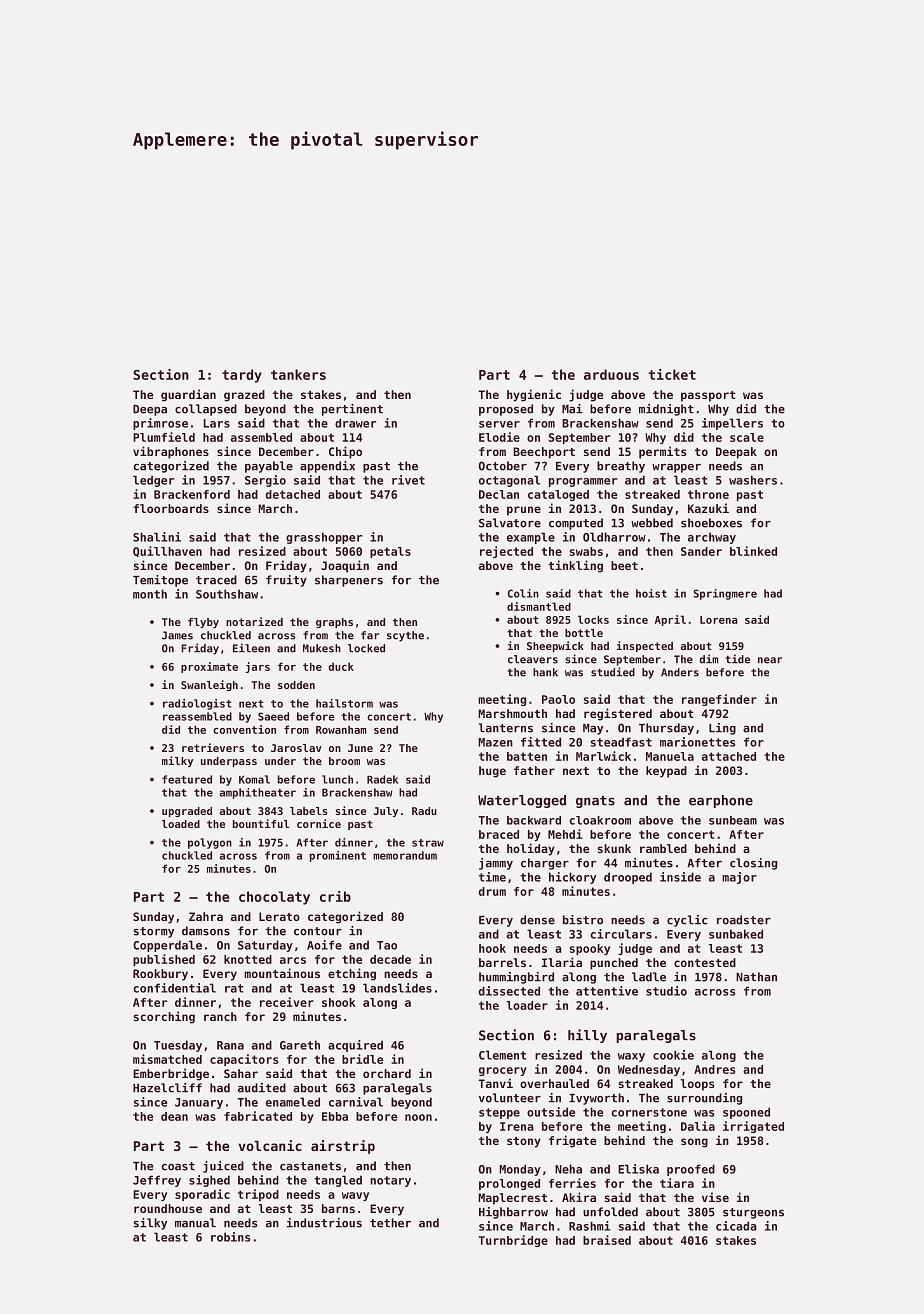 The height and width of the page is (1314, 924). What do you see at coordinates (502, 1055) in the page?
I see `Clement` at bounding box center [502, 1055].
